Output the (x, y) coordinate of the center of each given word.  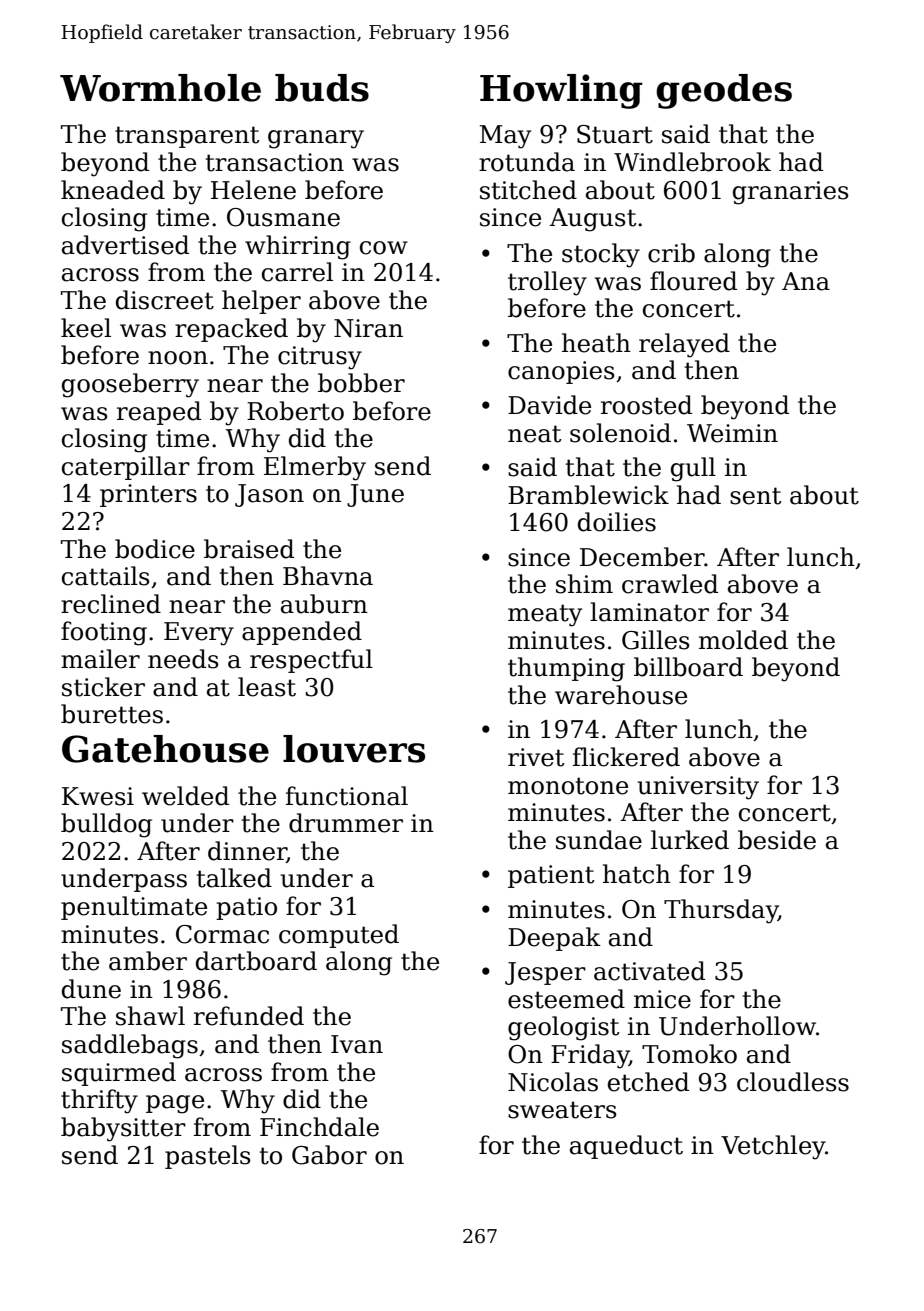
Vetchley (773, 1147)
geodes (724, 91)
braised (249, 549)
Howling (561, 91)
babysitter (123, 1129)
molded (743, 640)
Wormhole (160, 88)
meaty (545, 615)
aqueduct (626, 1147)
